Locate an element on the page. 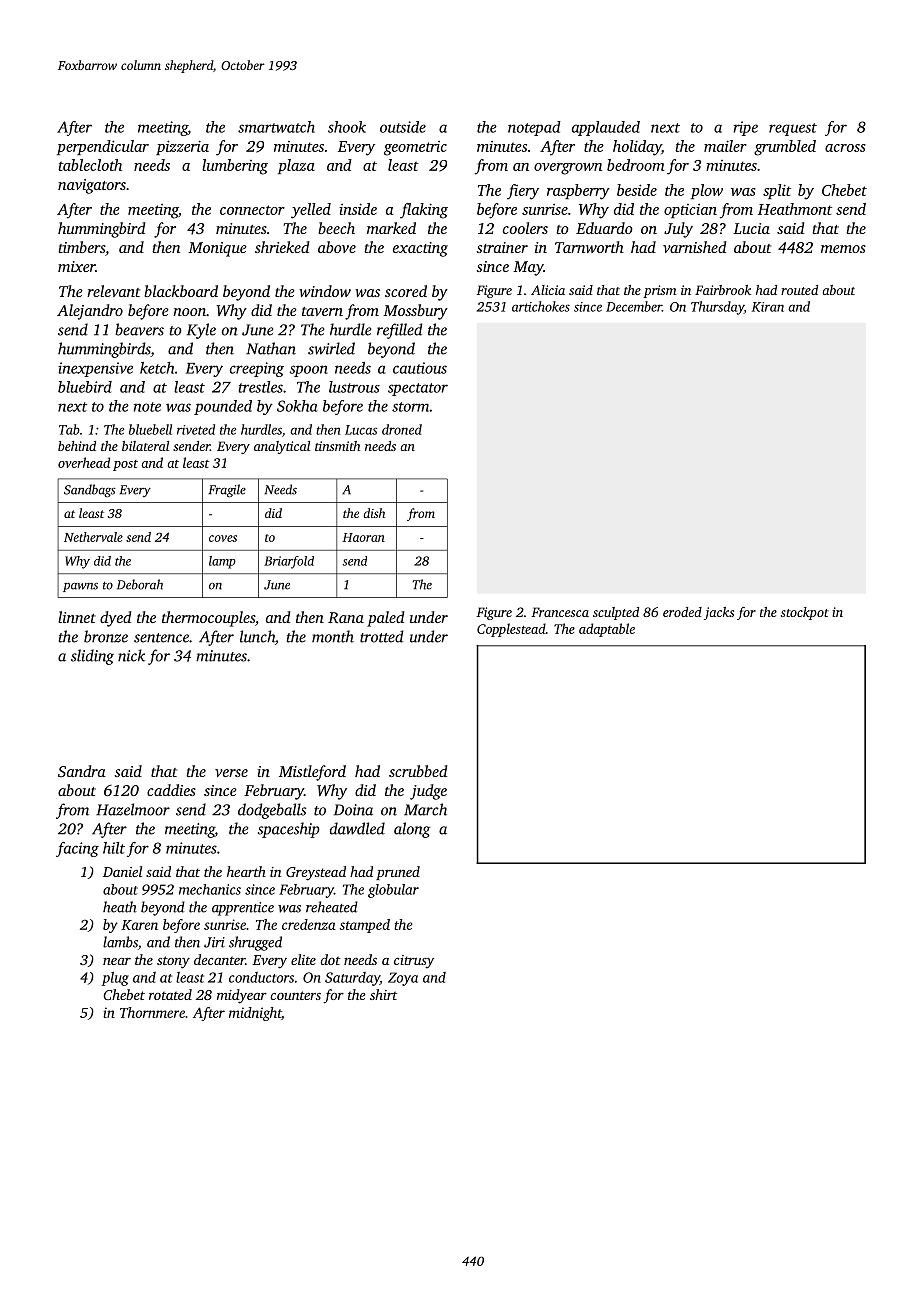  lunch is located at coordinates (257, 636).
